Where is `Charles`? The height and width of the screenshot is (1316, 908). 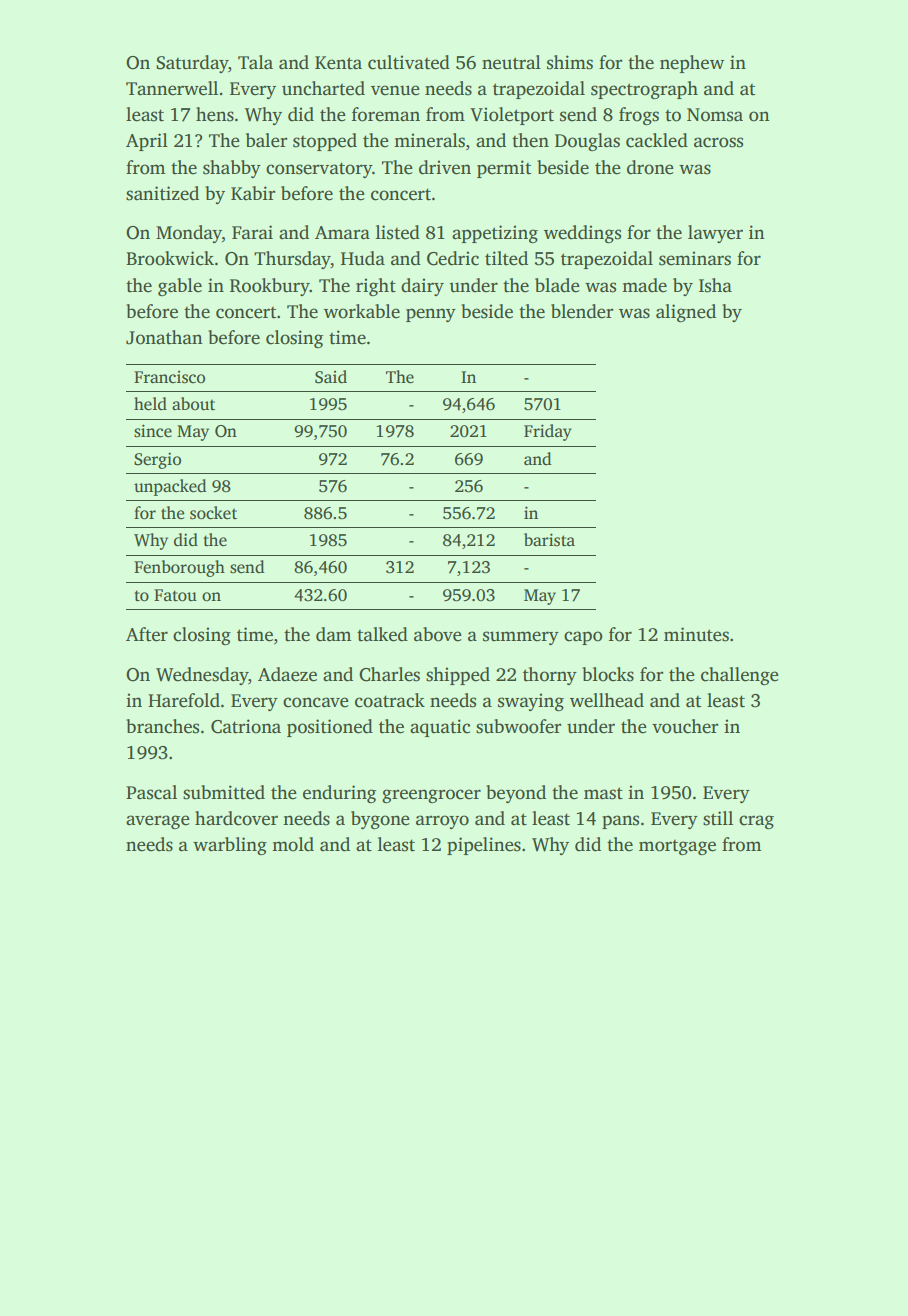 Charles is located at coordinates (389, 674).
